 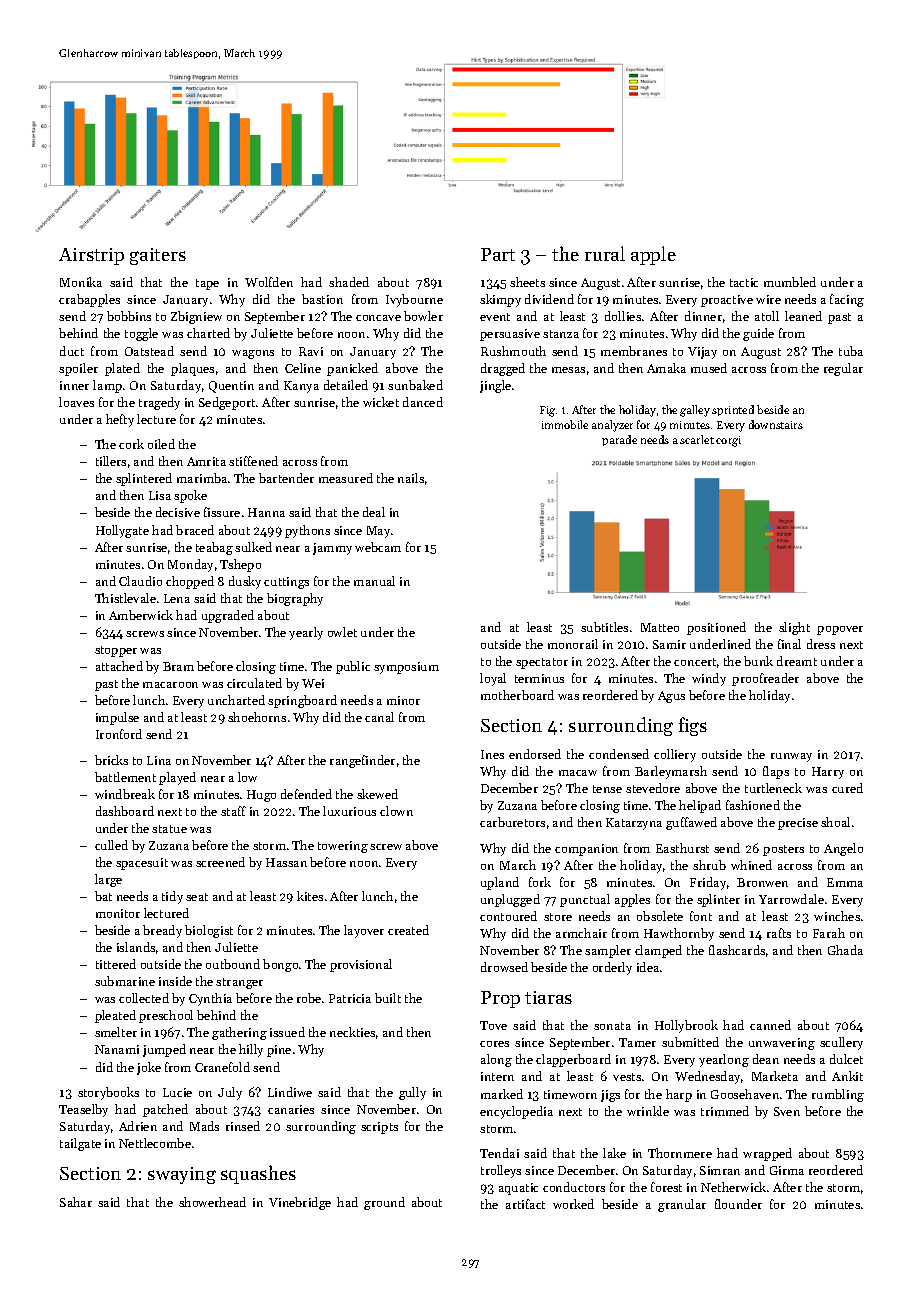 I want to click on Claudio, so click(x=140, y=581).
